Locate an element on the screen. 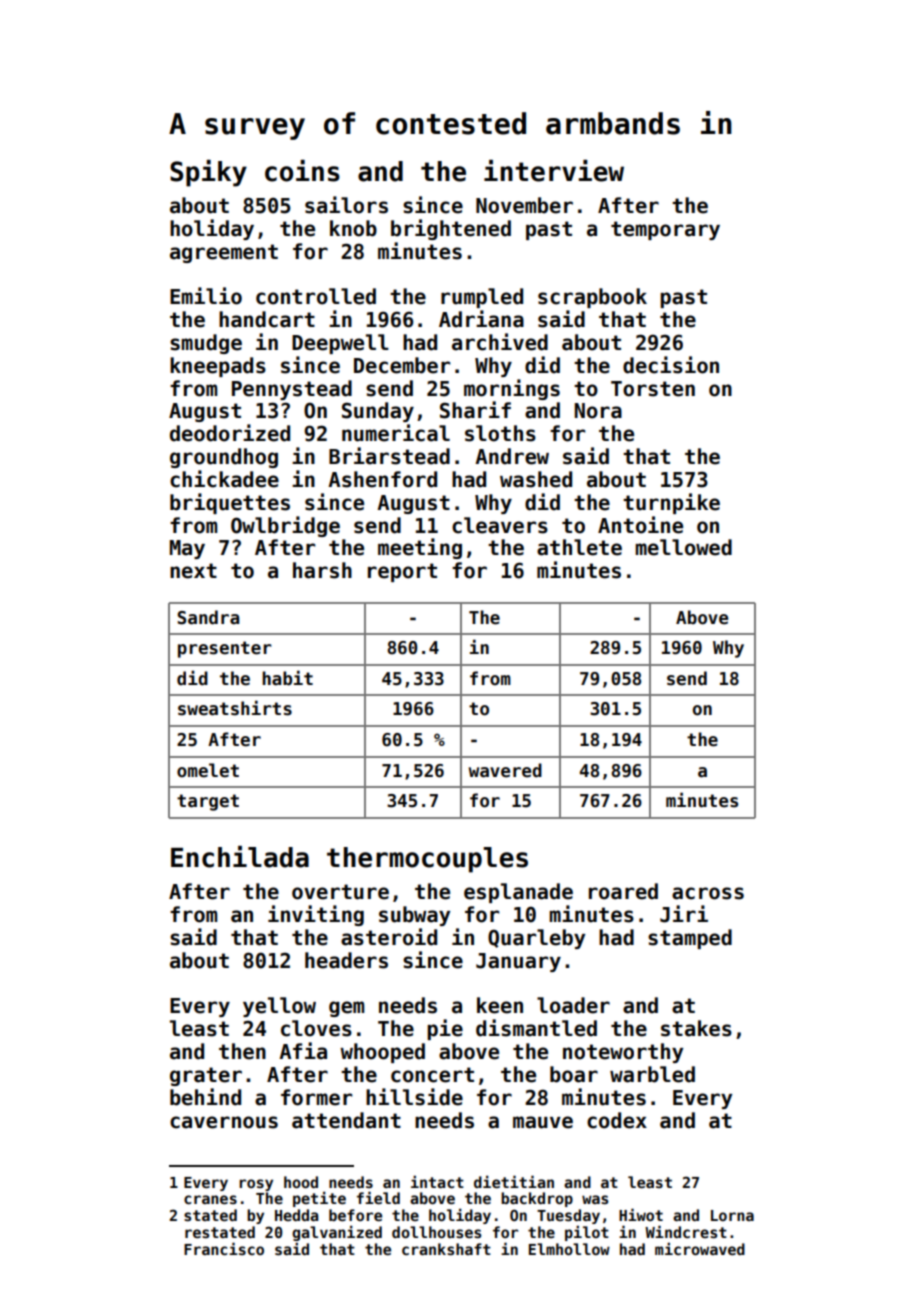  handcart is located at coordinates (267, 319).
